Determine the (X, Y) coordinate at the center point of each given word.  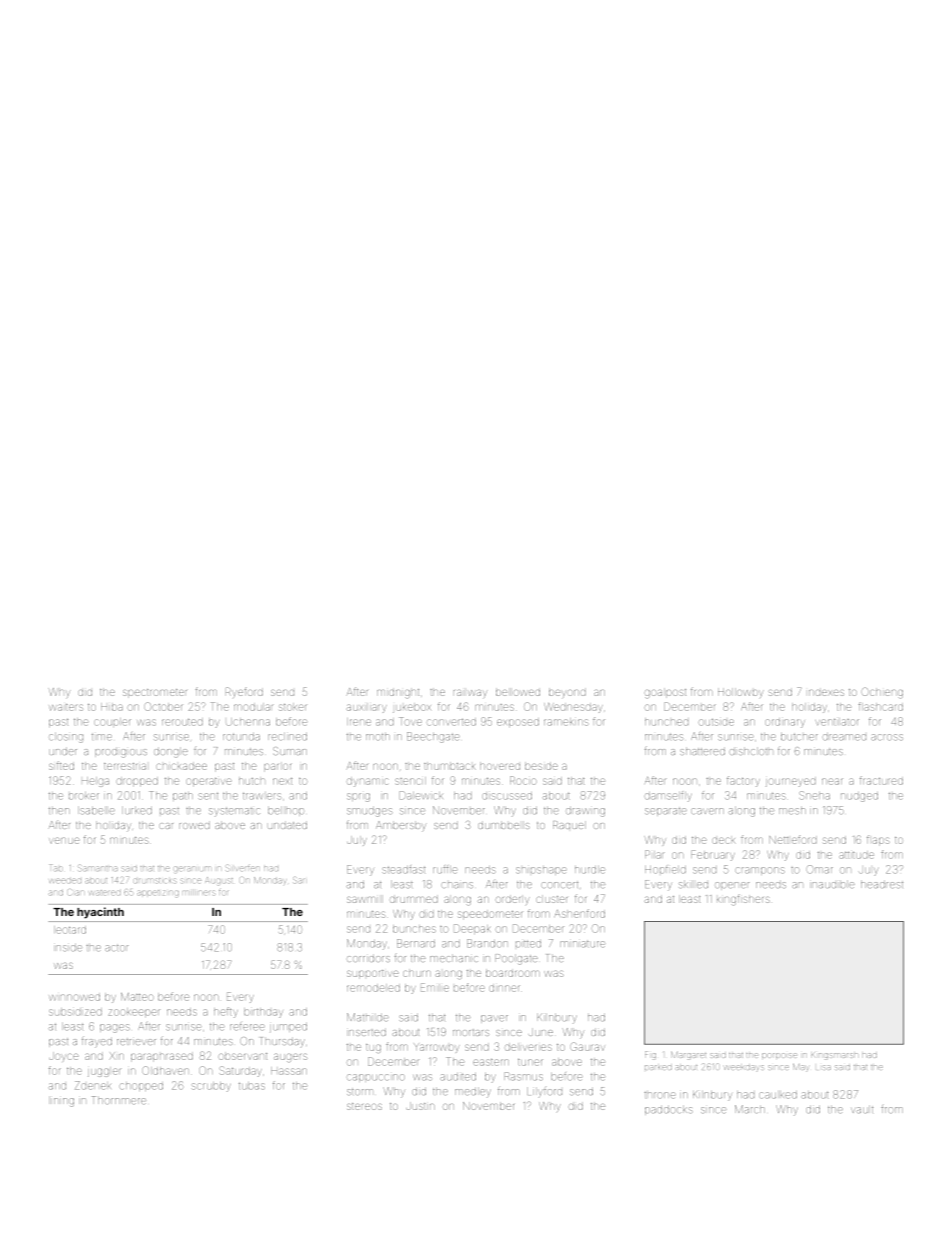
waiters (66, 707)
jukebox (412, 708)
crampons (760, 871)
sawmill (365, 899)
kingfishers (743, 900)
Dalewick (421, 795)
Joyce (64, 1056)
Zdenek (93, 1085)
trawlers (262, 796)
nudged (859, 797)
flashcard (881, 706)
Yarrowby (437, 1048)
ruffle (445, 869)
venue (64, 840)
